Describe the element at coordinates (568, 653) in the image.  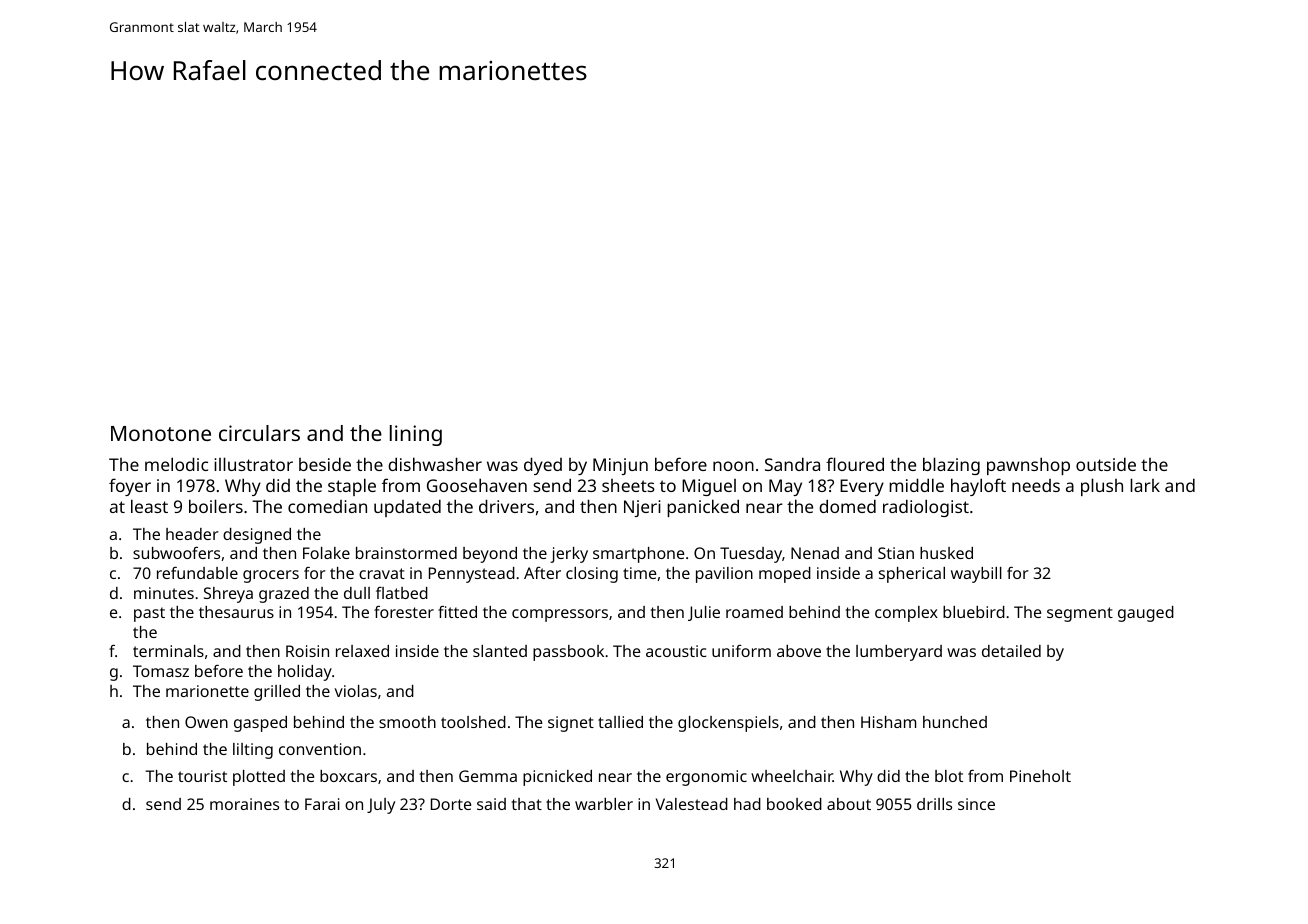
I see `passbook` at that location.
